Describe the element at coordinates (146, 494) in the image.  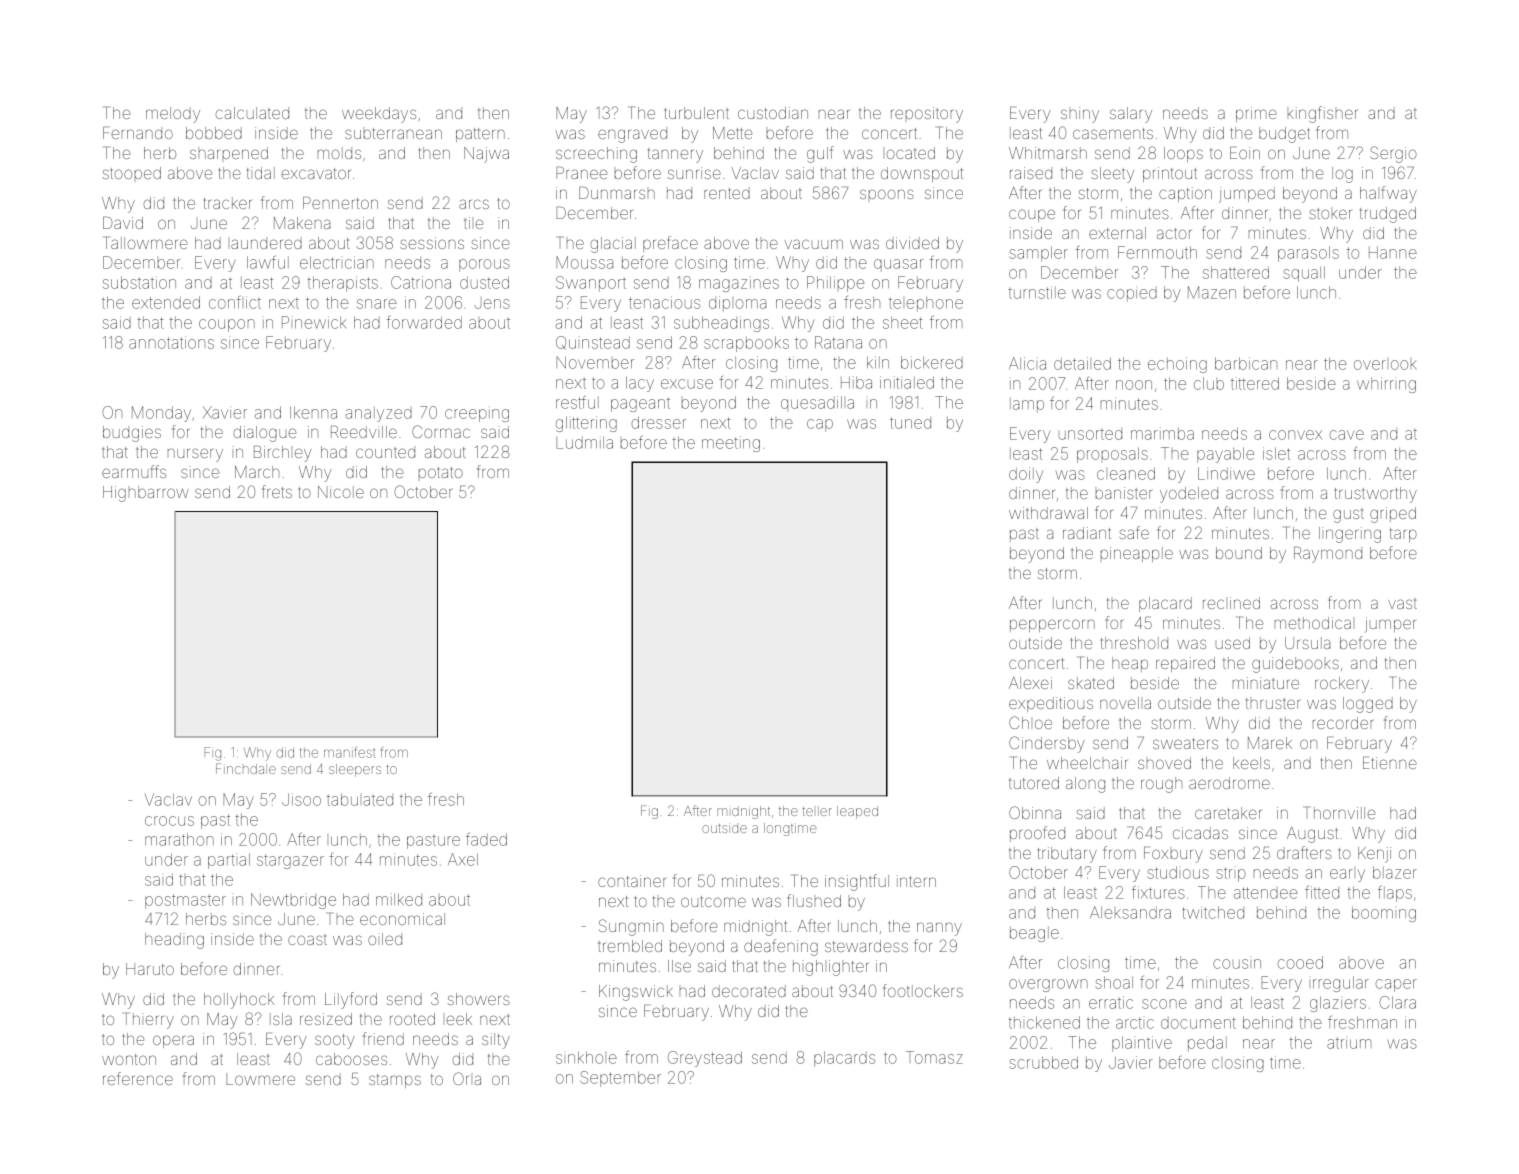
I see `Highbarrow` at that location.
